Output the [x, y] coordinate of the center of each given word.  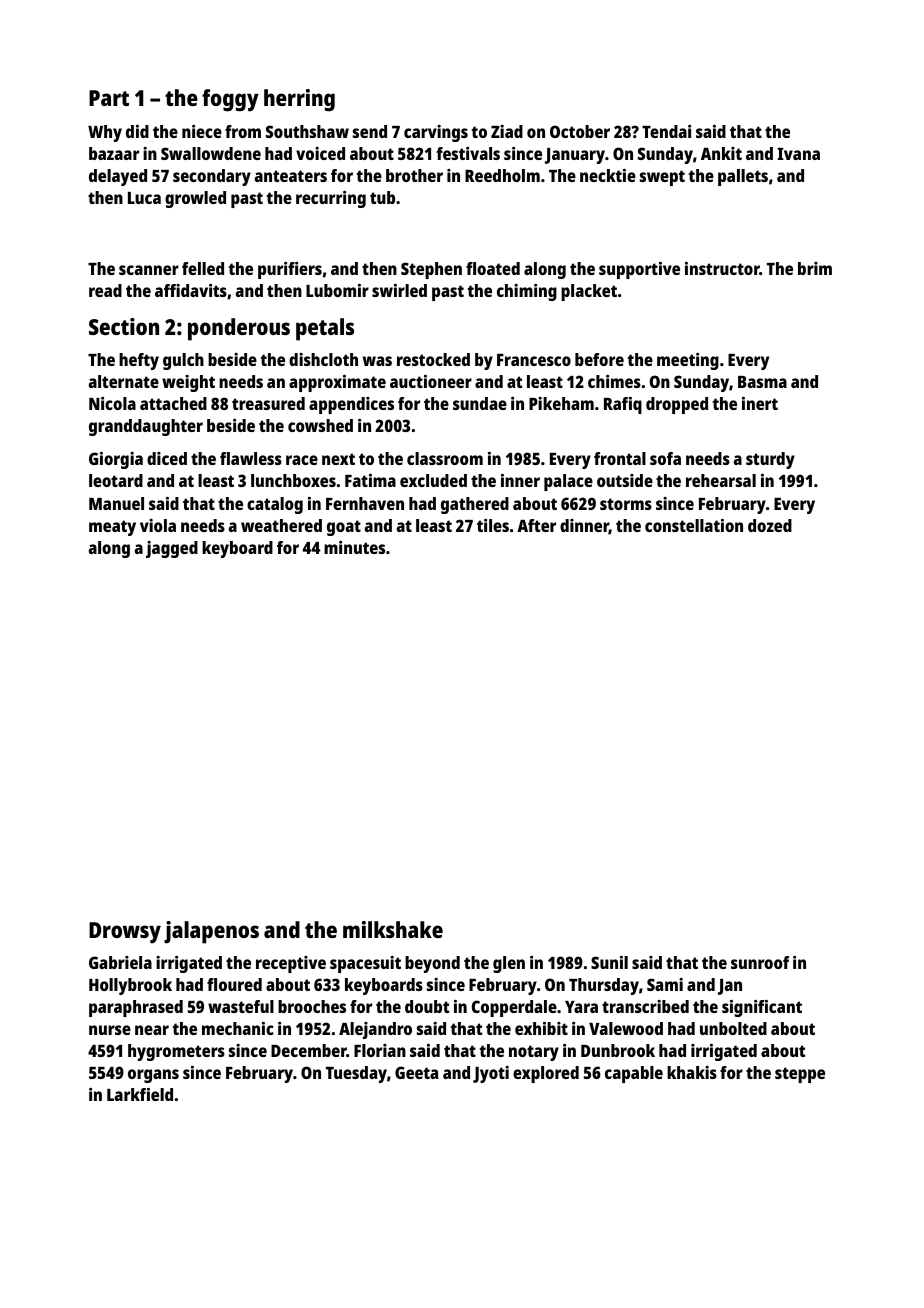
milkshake [393, 929]
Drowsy [125, 933]
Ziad [507, 131]
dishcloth [323, 359]
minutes [354, 547]
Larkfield [140, 1094]
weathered [281, 525]
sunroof [760, 962]
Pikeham [561, 403]
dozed [770, 525]
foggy [230, 100]
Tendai [666, 131]
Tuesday [356, 1074]
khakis [692, 1072]
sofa [665, 458]
